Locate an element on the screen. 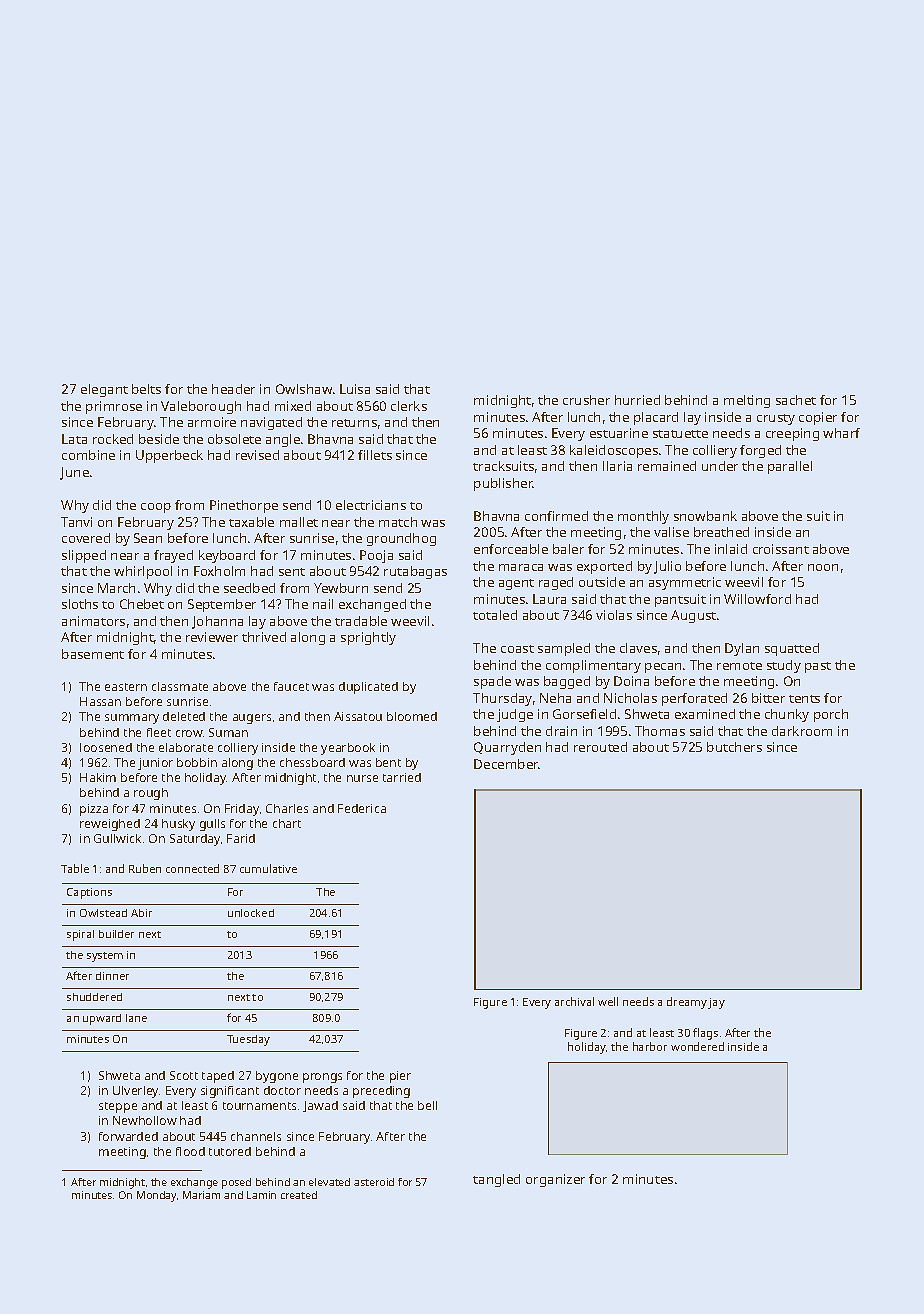  pizza is located at coordinates (94, 810).
